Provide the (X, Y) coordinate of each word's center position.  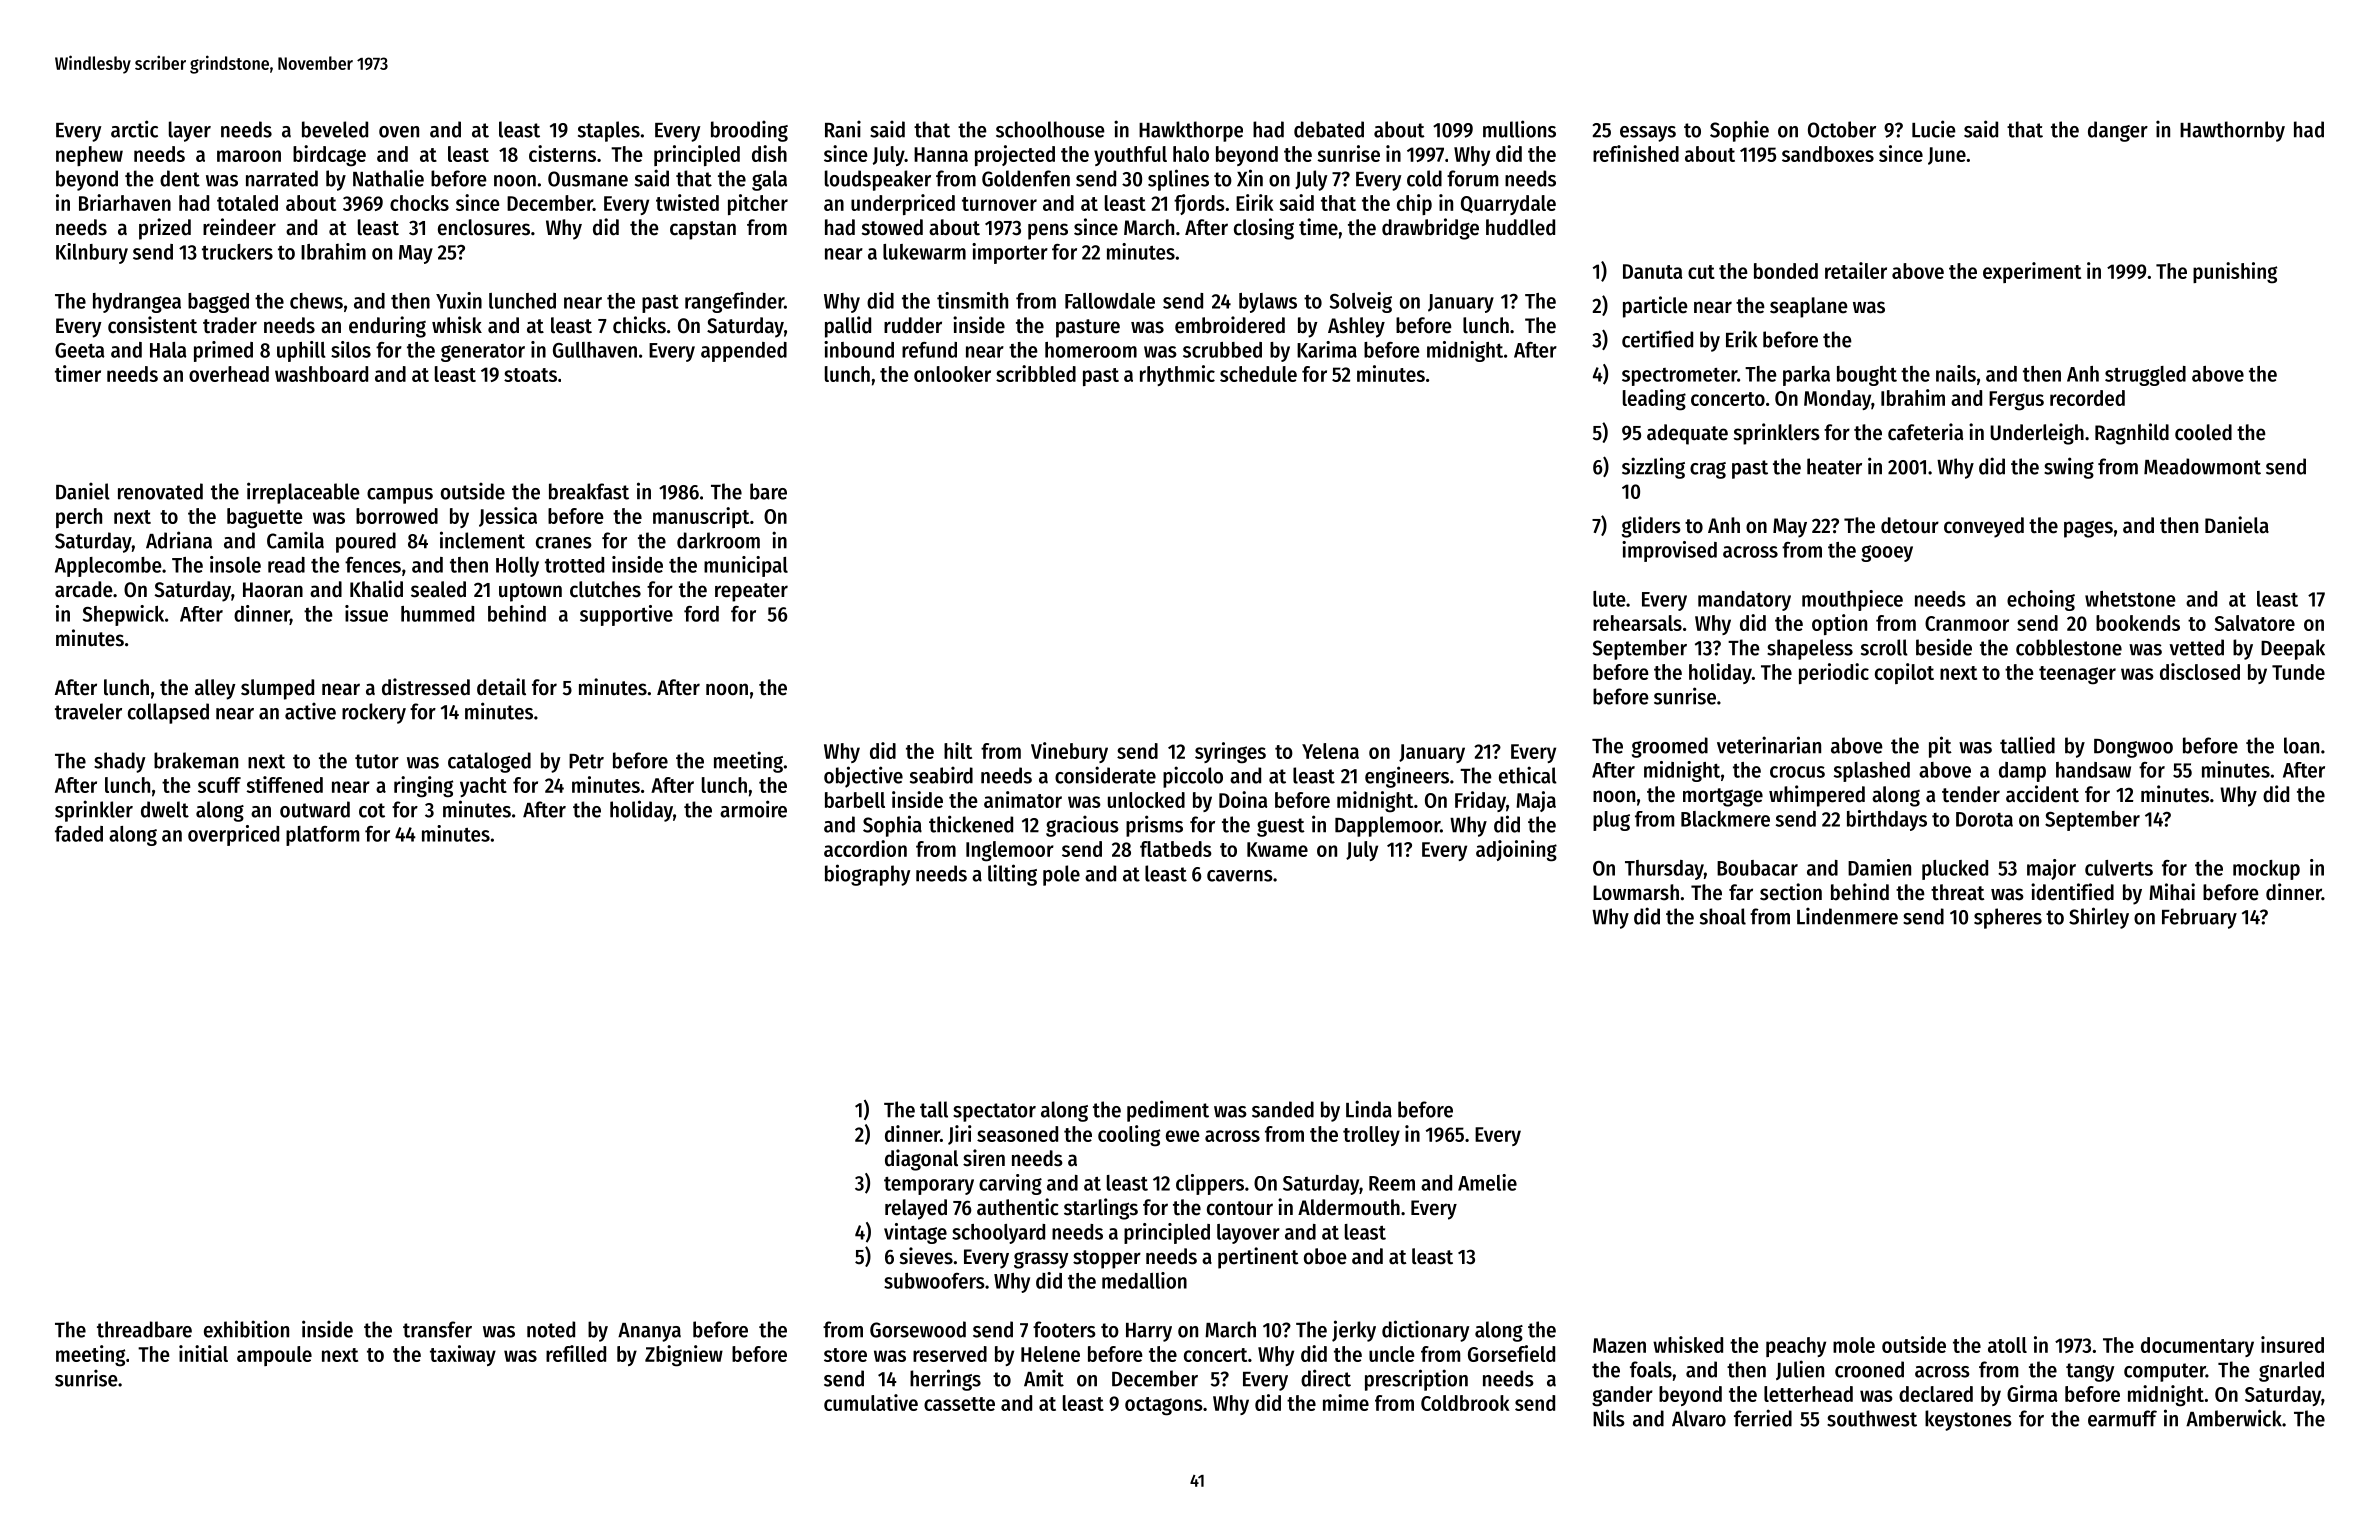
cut (1701, 272)
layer (190, 131)
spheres (2008, 918)
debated (1329, 129)
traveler (88, 711)
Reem (1392, 1183)
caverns (1240, 876)
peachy (1796, 1347)
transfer (437, 1329)
